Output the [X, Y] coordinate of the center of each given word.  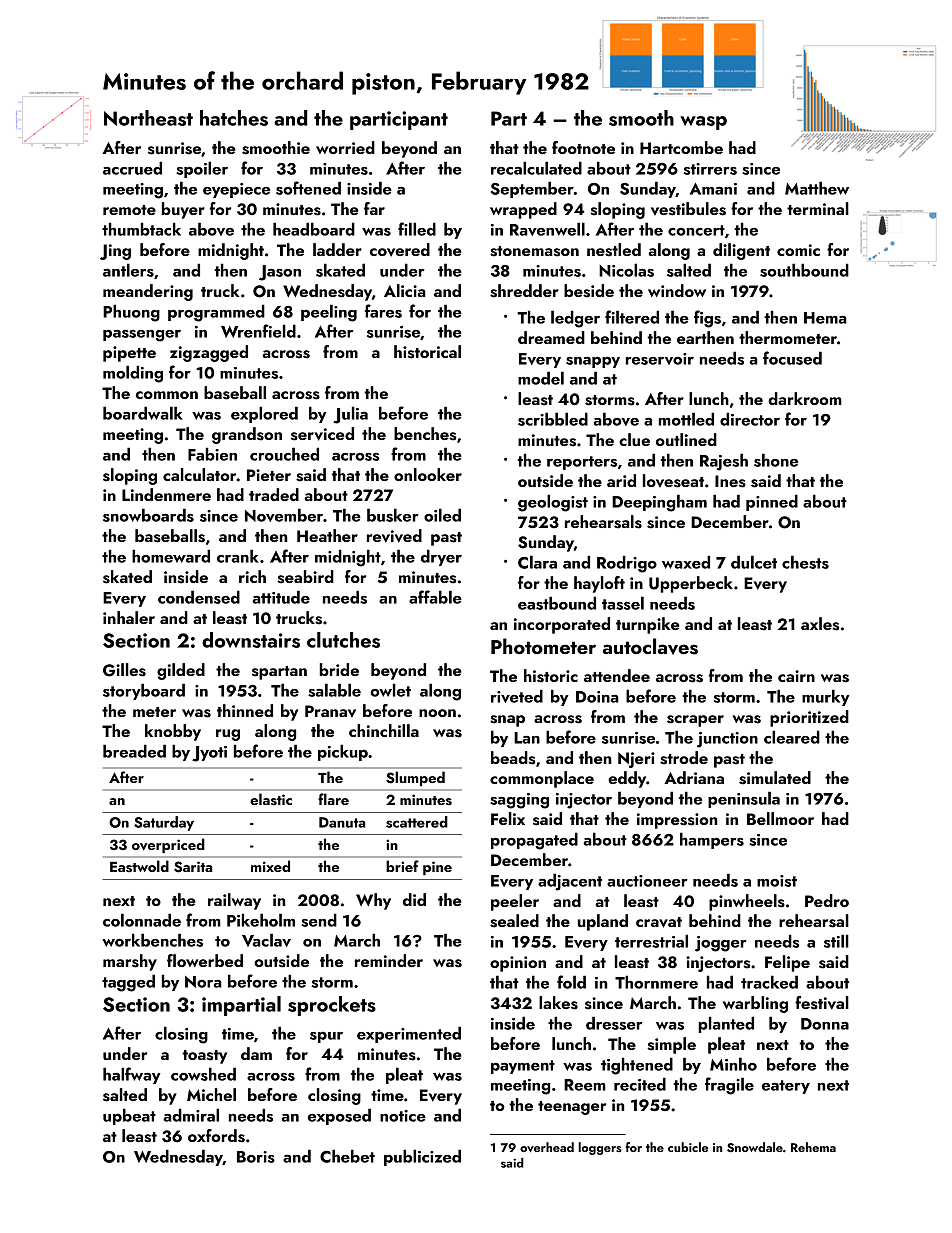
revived [394, 536]
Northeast [148, 118]
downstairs [251, 640]
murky [826, 697]
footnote [583, 147]
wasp [703, 123]
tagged [128, 983]
